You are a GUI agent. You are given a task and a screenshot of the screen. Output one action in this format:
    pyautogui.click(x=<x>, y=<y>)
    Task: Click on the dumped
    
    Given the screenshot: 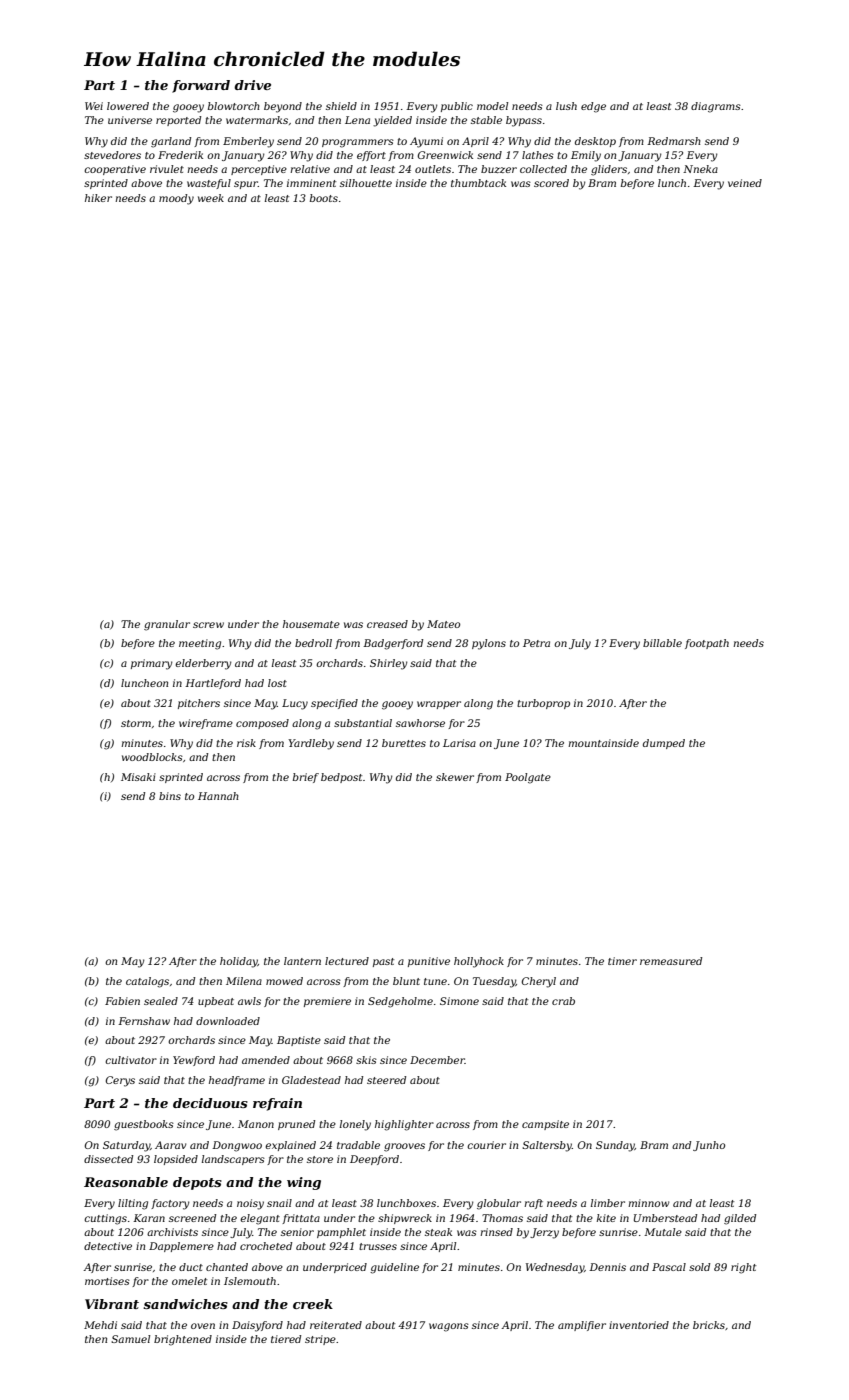 What is the action you would take?
    pyautogui.click(x=664, y=744)
